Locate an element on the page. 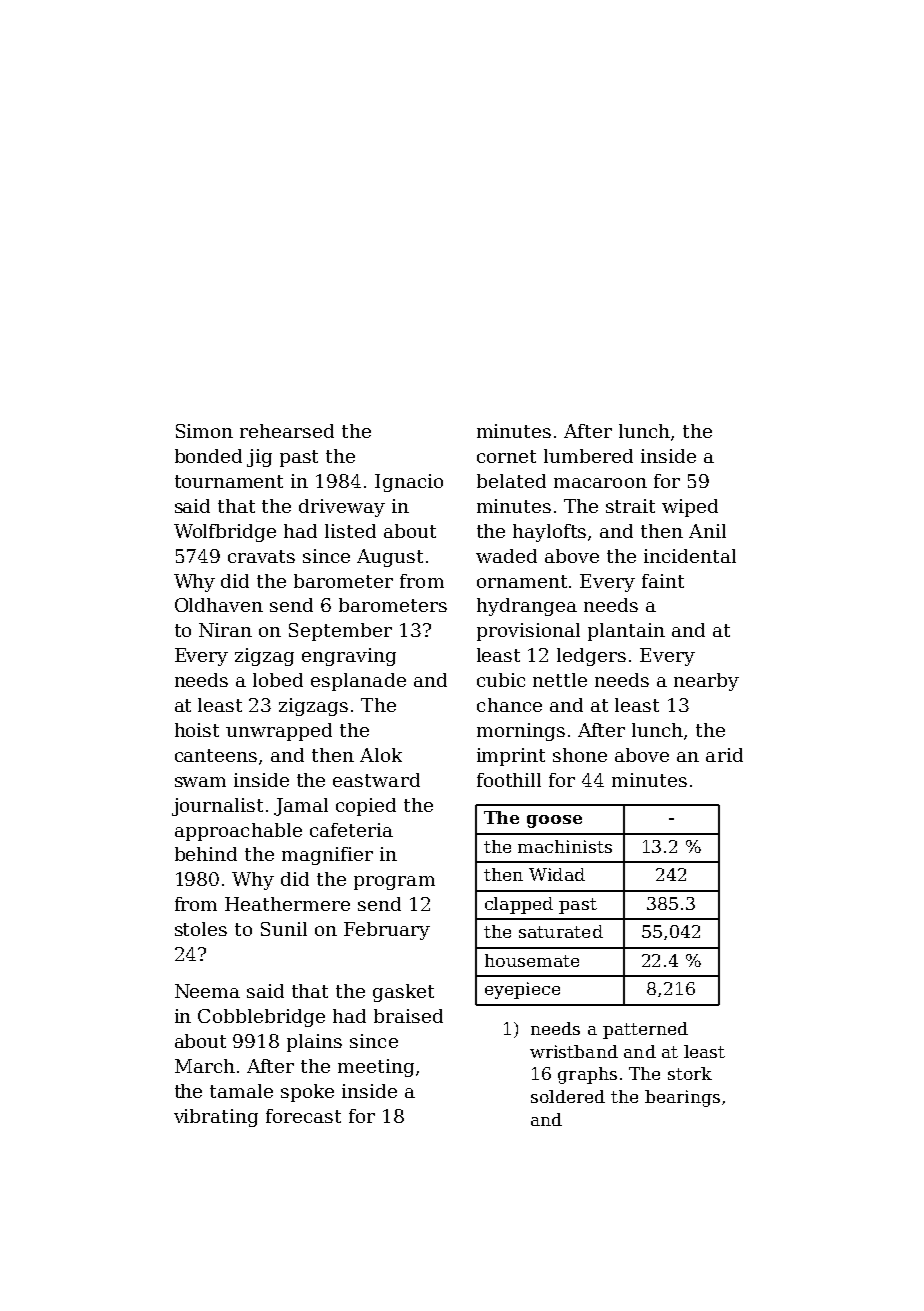  August is located at coordinates (390, 558).
